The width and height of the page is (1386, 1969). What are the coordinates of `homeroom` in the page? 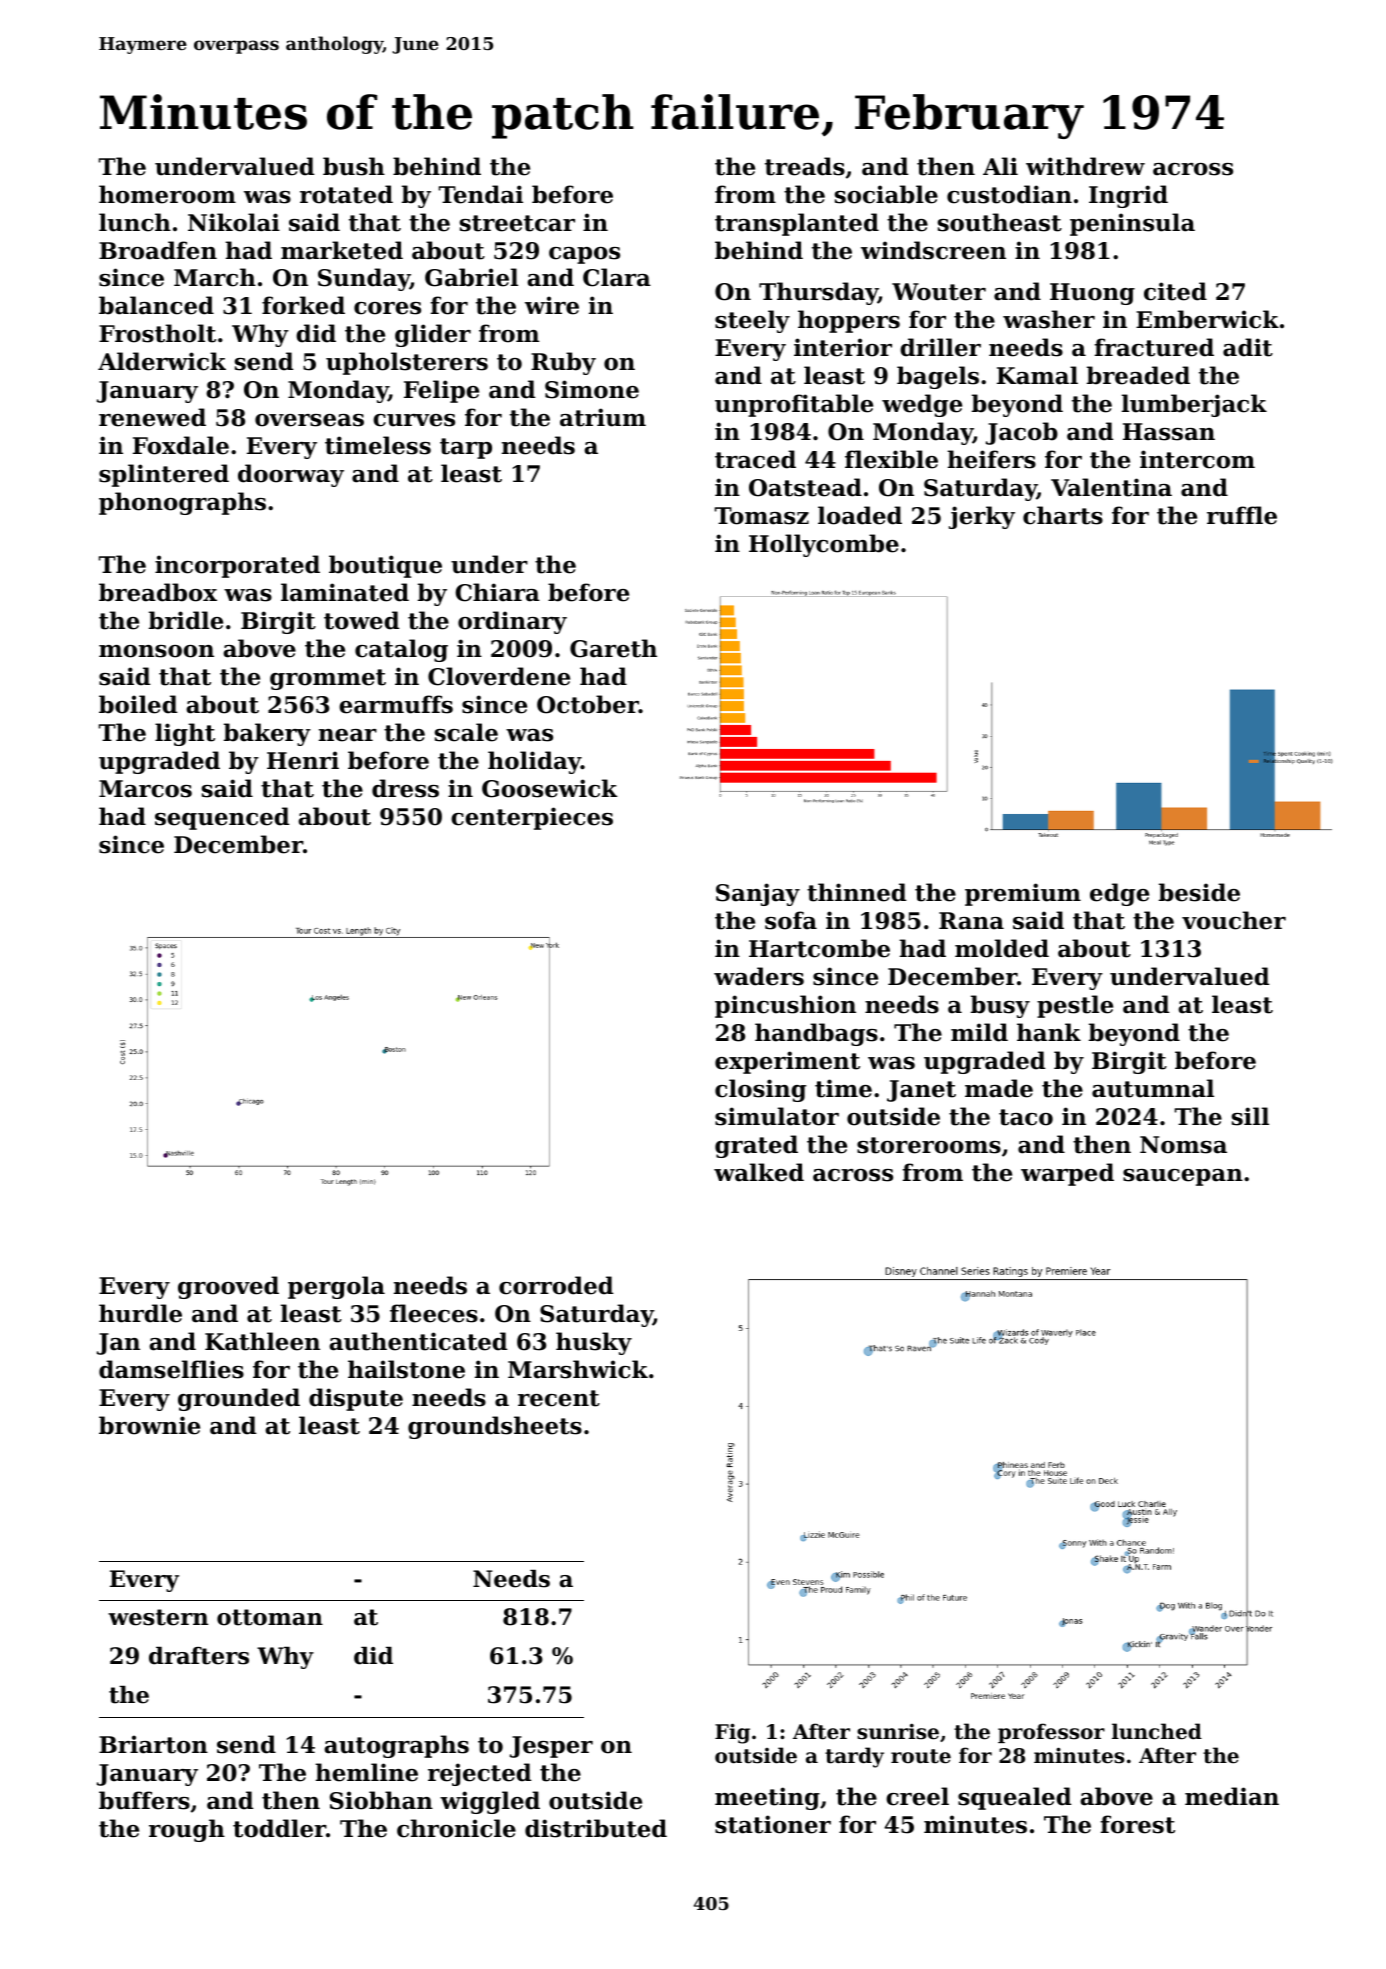 It's located at (167, 194).
